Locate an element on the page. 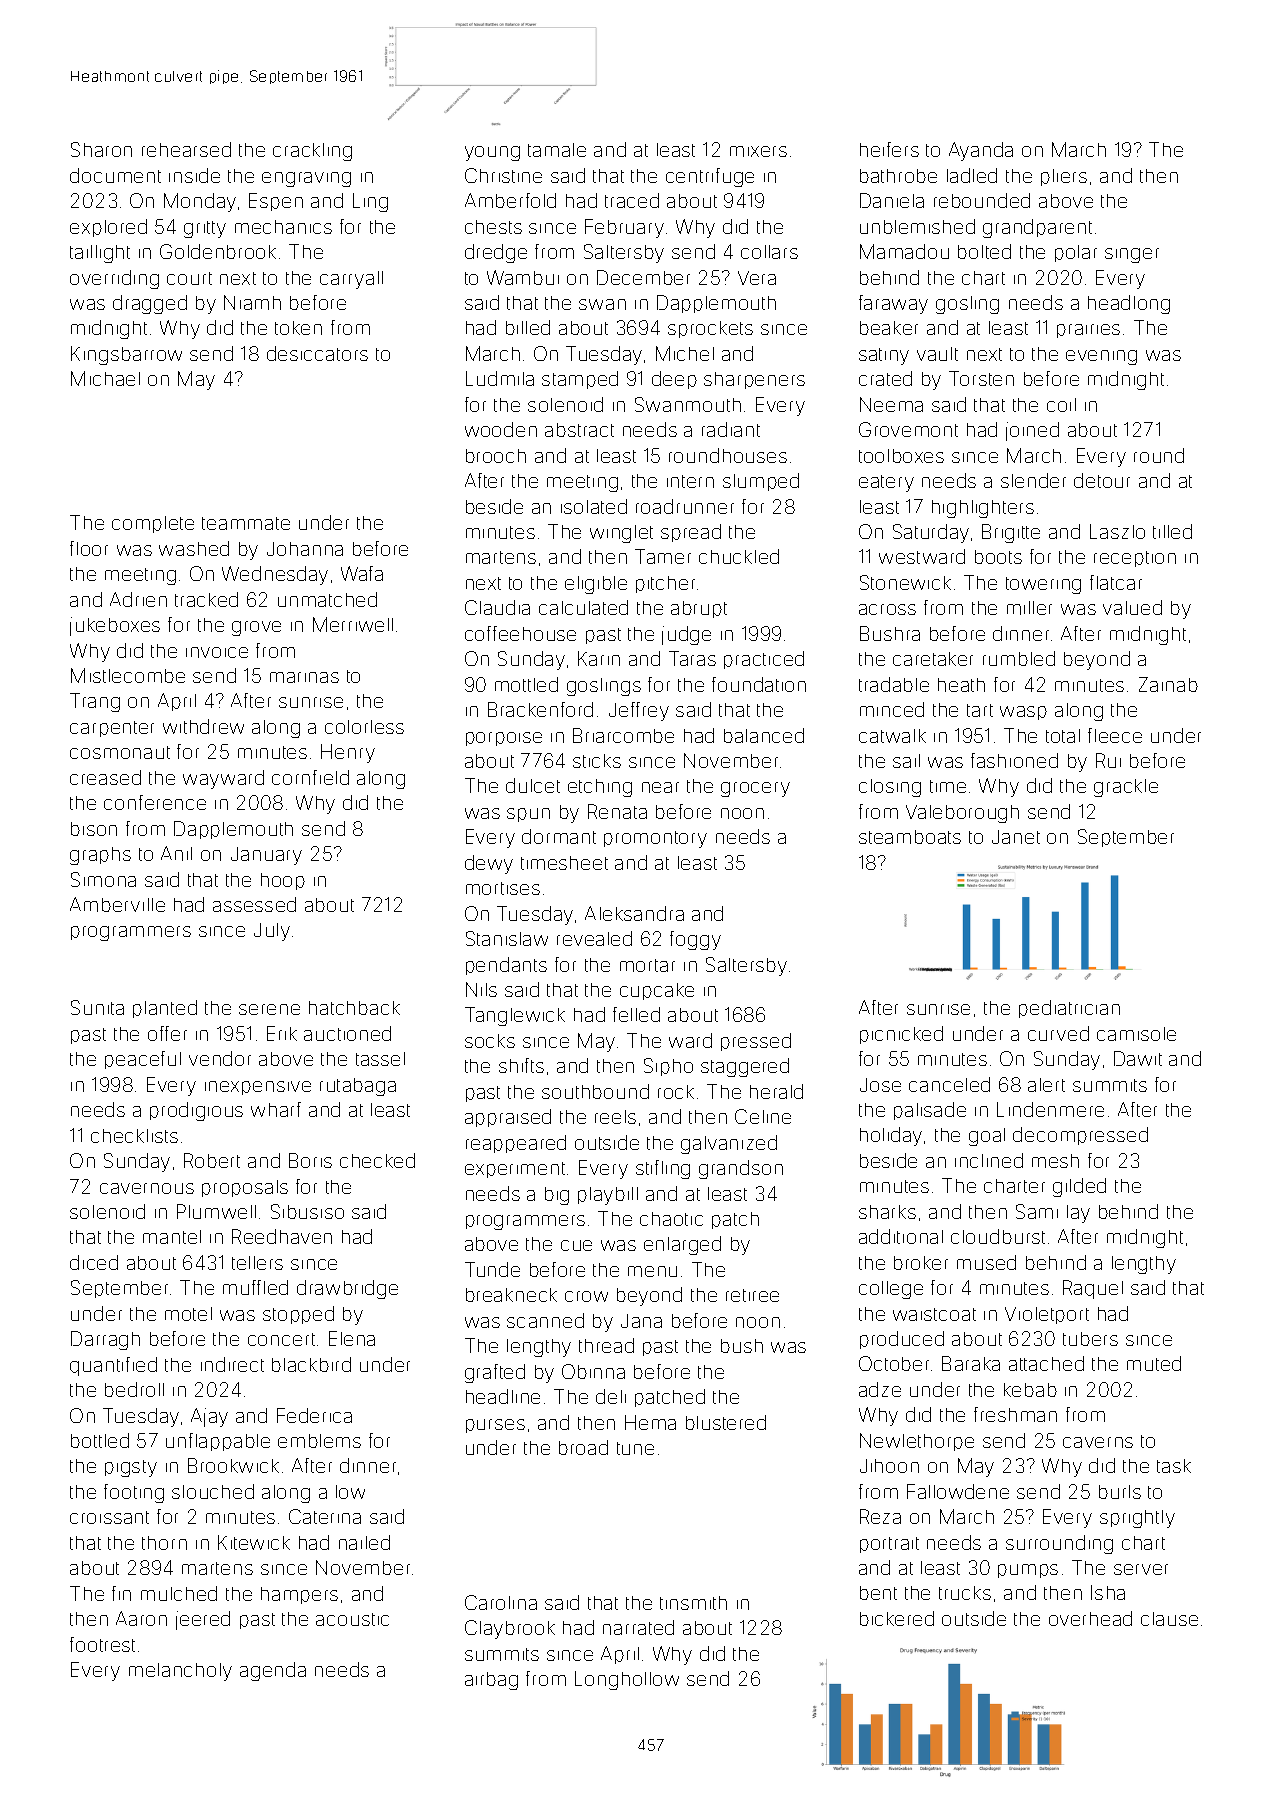 This page has height=1804, width=1276. document is located at coordinates (115, 175).
